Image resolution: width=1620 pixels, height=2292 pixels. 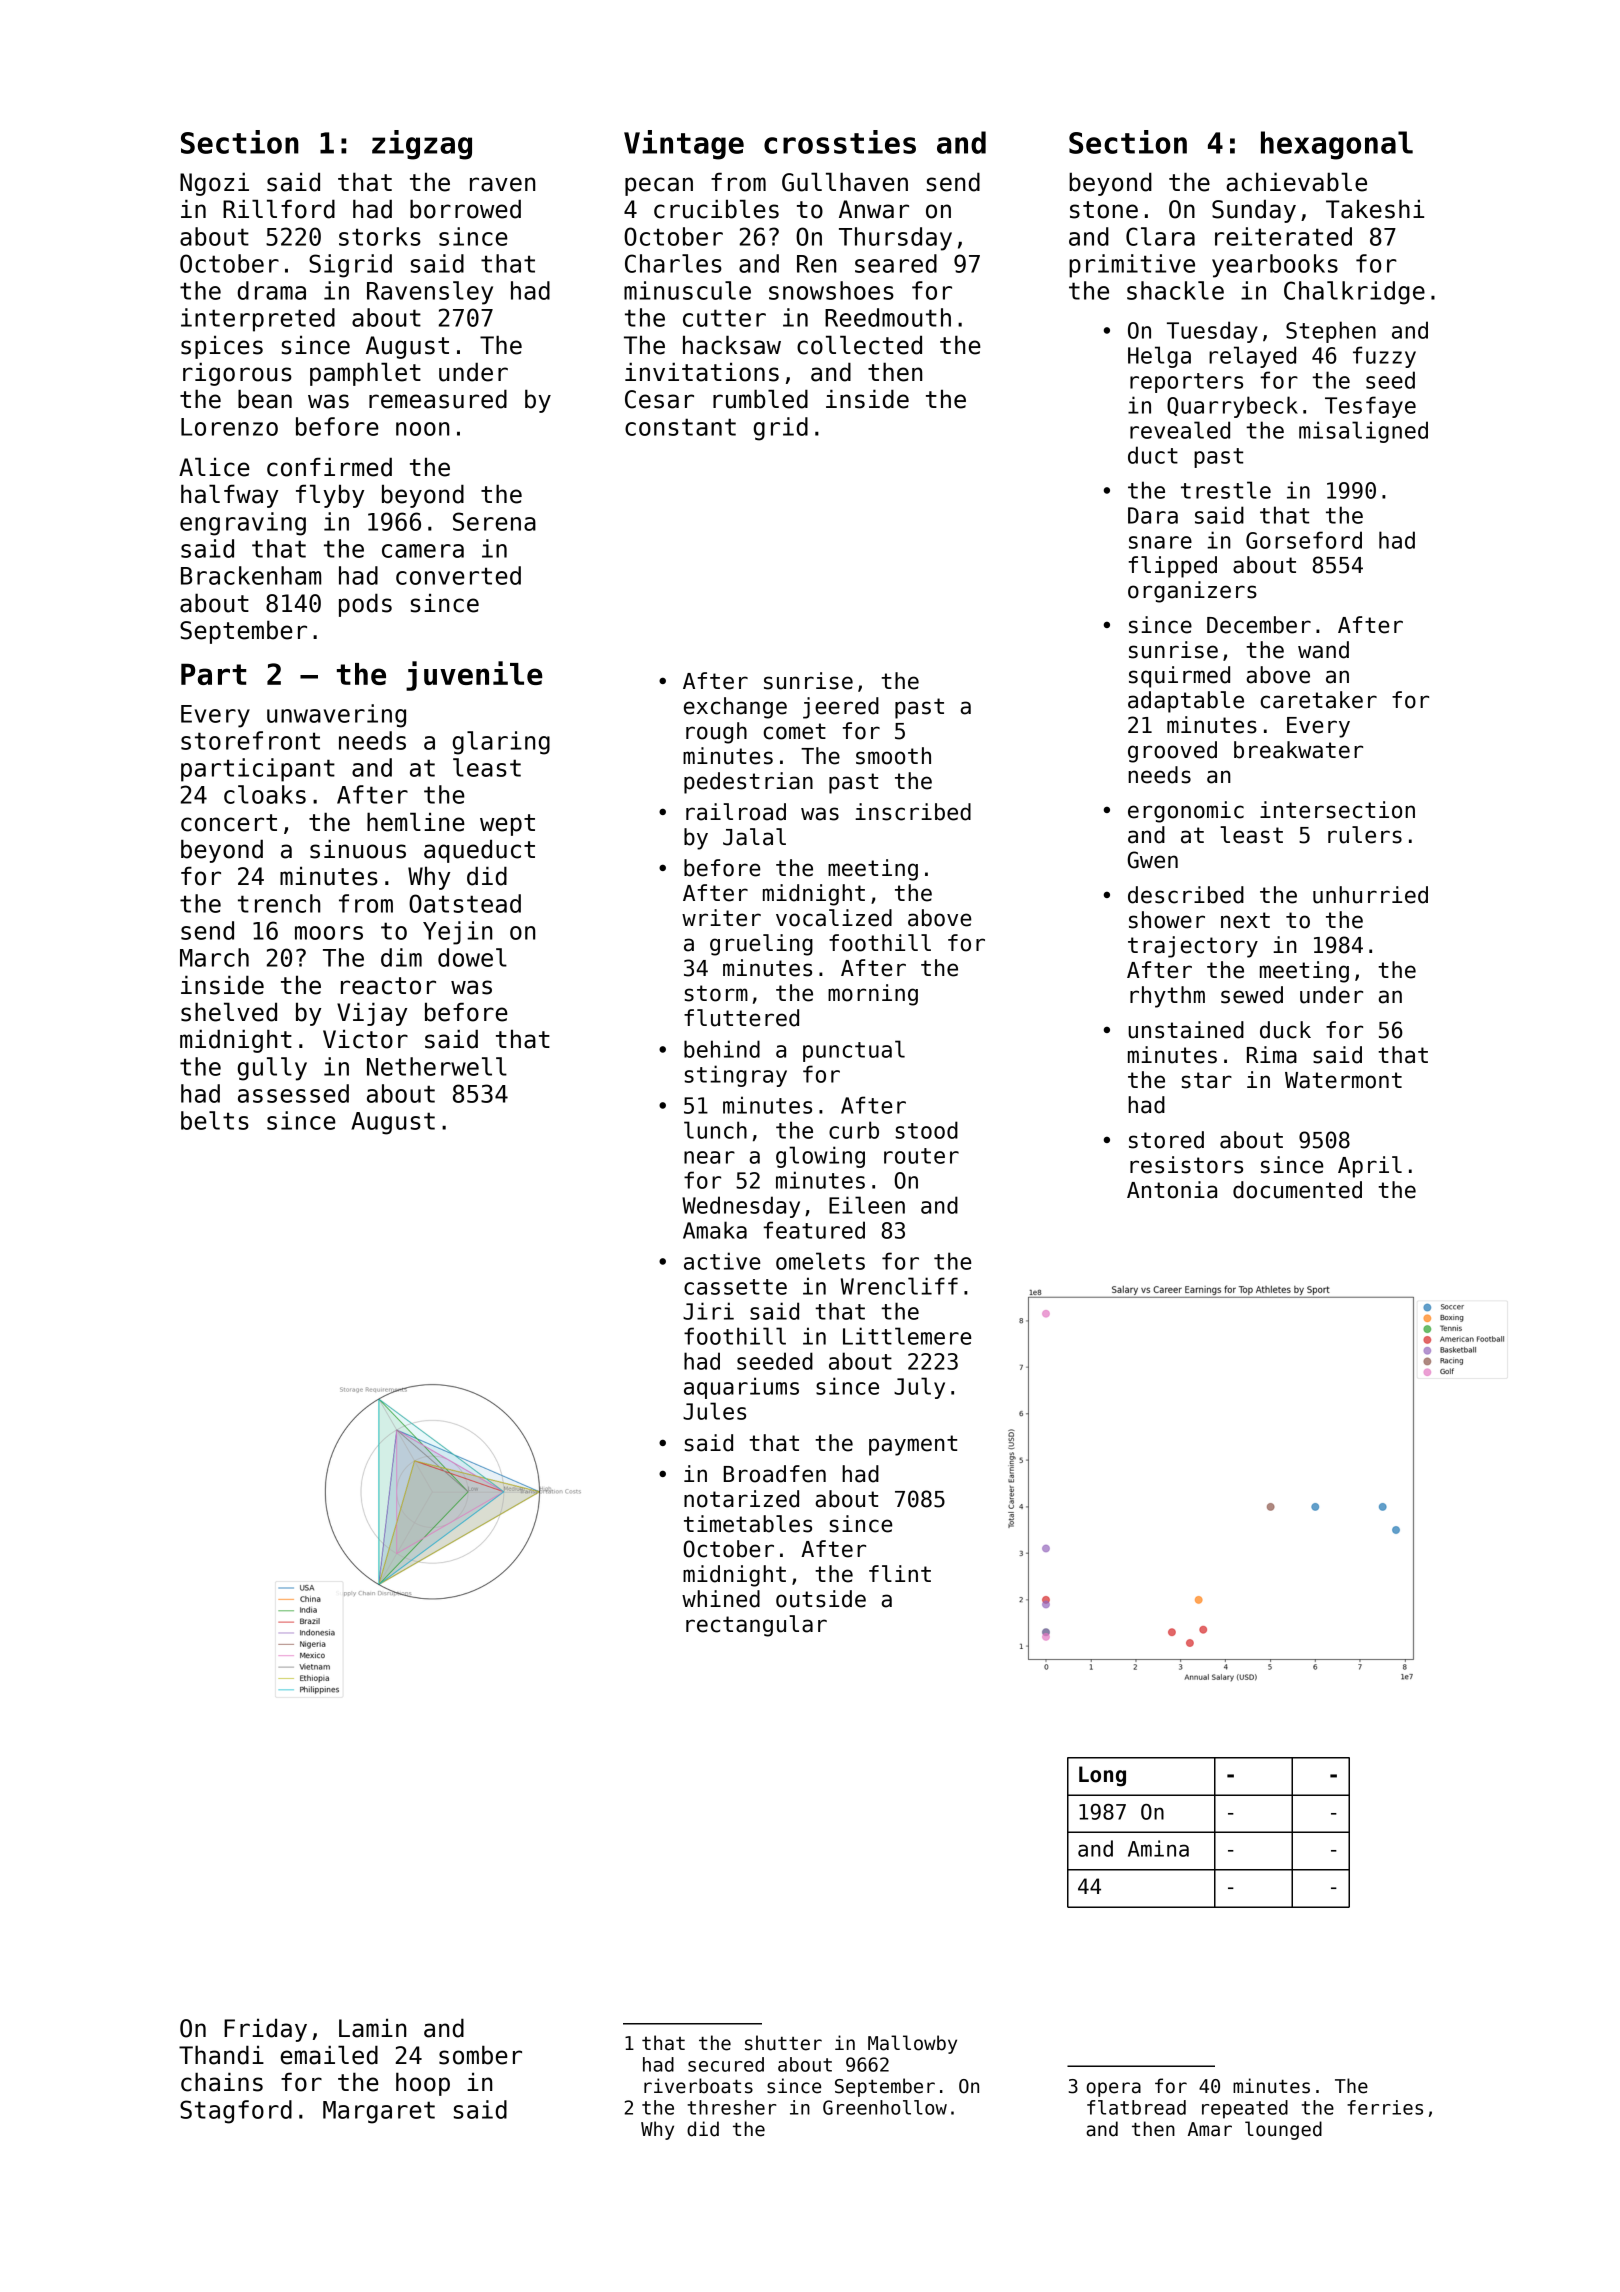 I want to click on payment, so click(x=913, y=1445).
